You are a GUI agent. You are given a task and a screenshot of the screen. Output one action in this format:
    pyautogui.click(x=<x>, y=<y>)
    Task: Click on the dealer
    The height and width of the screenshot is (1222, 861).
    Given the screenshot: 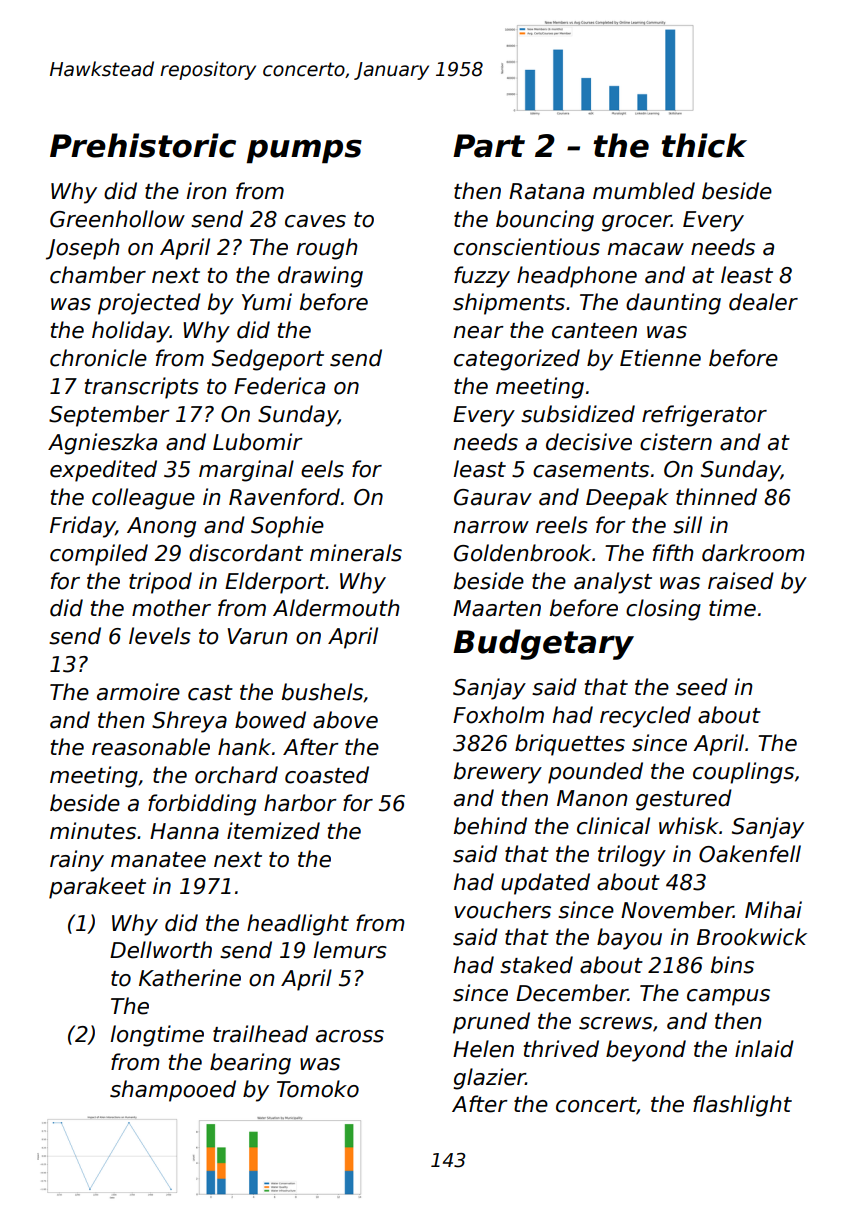 What is the action you would take?
    pyautogui.click(x=763, y=302)
